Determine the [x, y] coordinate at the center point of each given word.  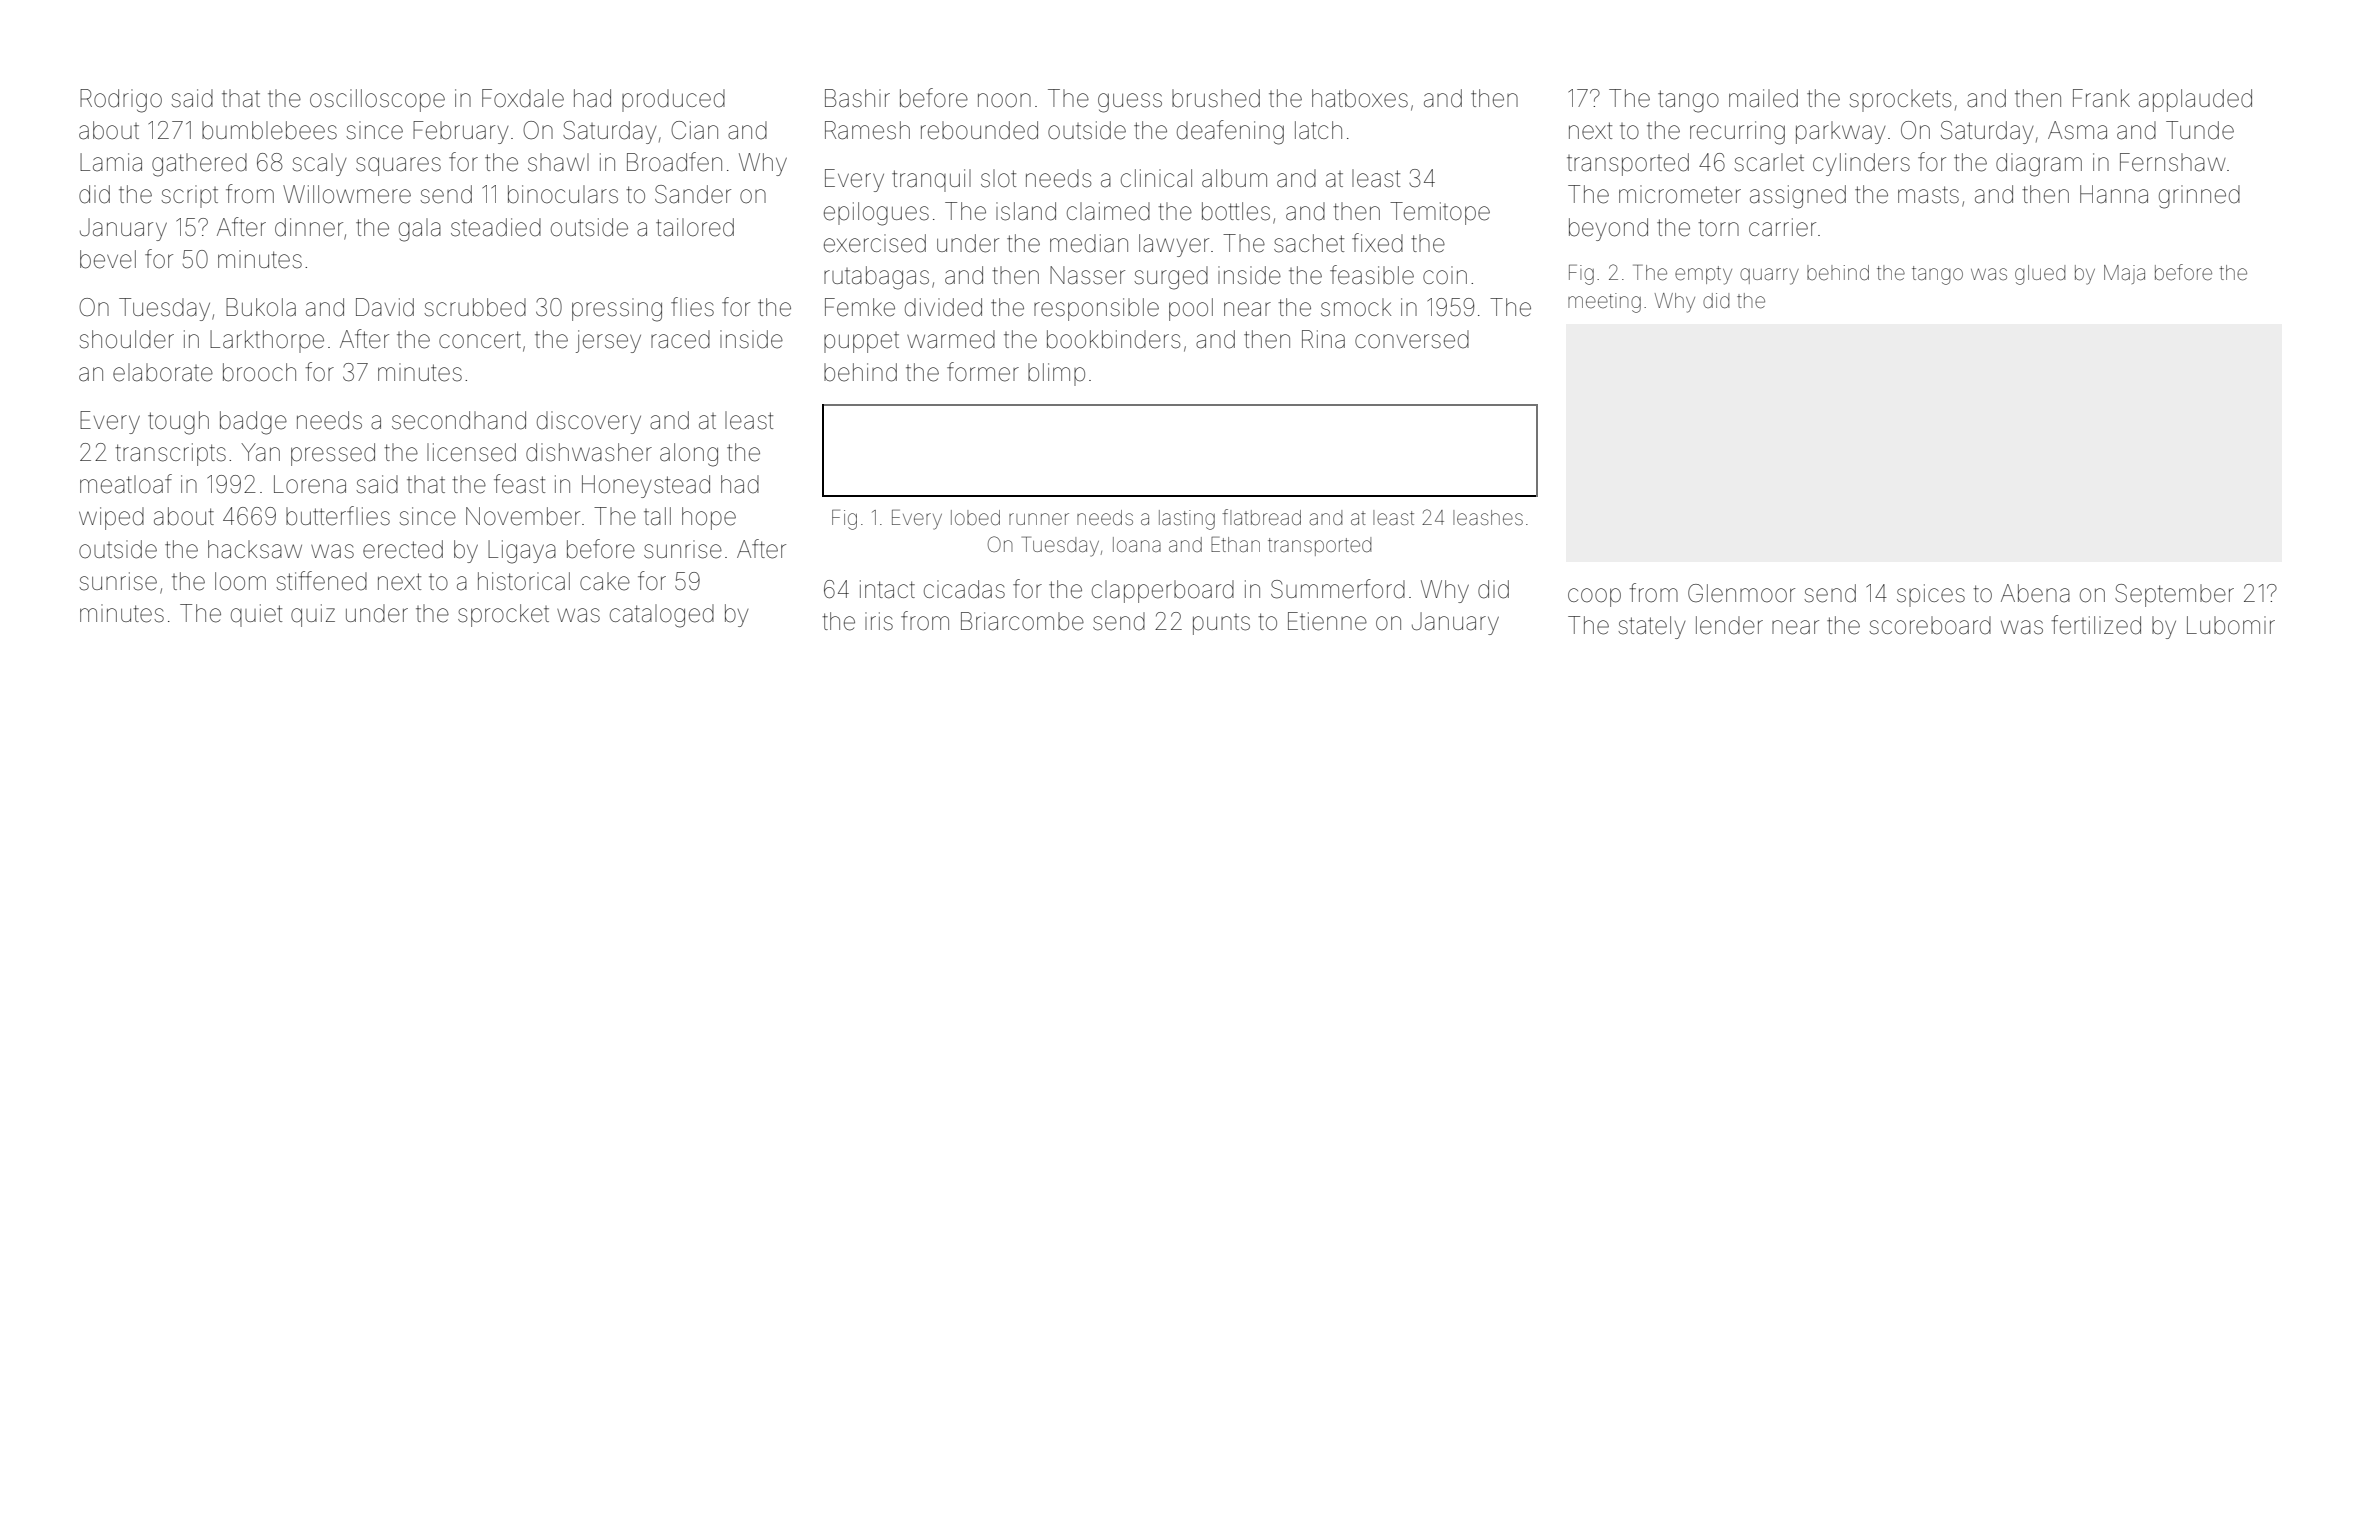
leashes [1488, 518]
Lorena [310, 484]
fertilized [2096, 625]
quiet [256, 615]
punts [1221, 624]
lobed [975, 517]
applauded [2195, 100]
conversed [1412, 339]
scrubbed [475, 307]
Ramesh [867, 130]
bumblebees [269, 130]
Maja [2124, 274]
